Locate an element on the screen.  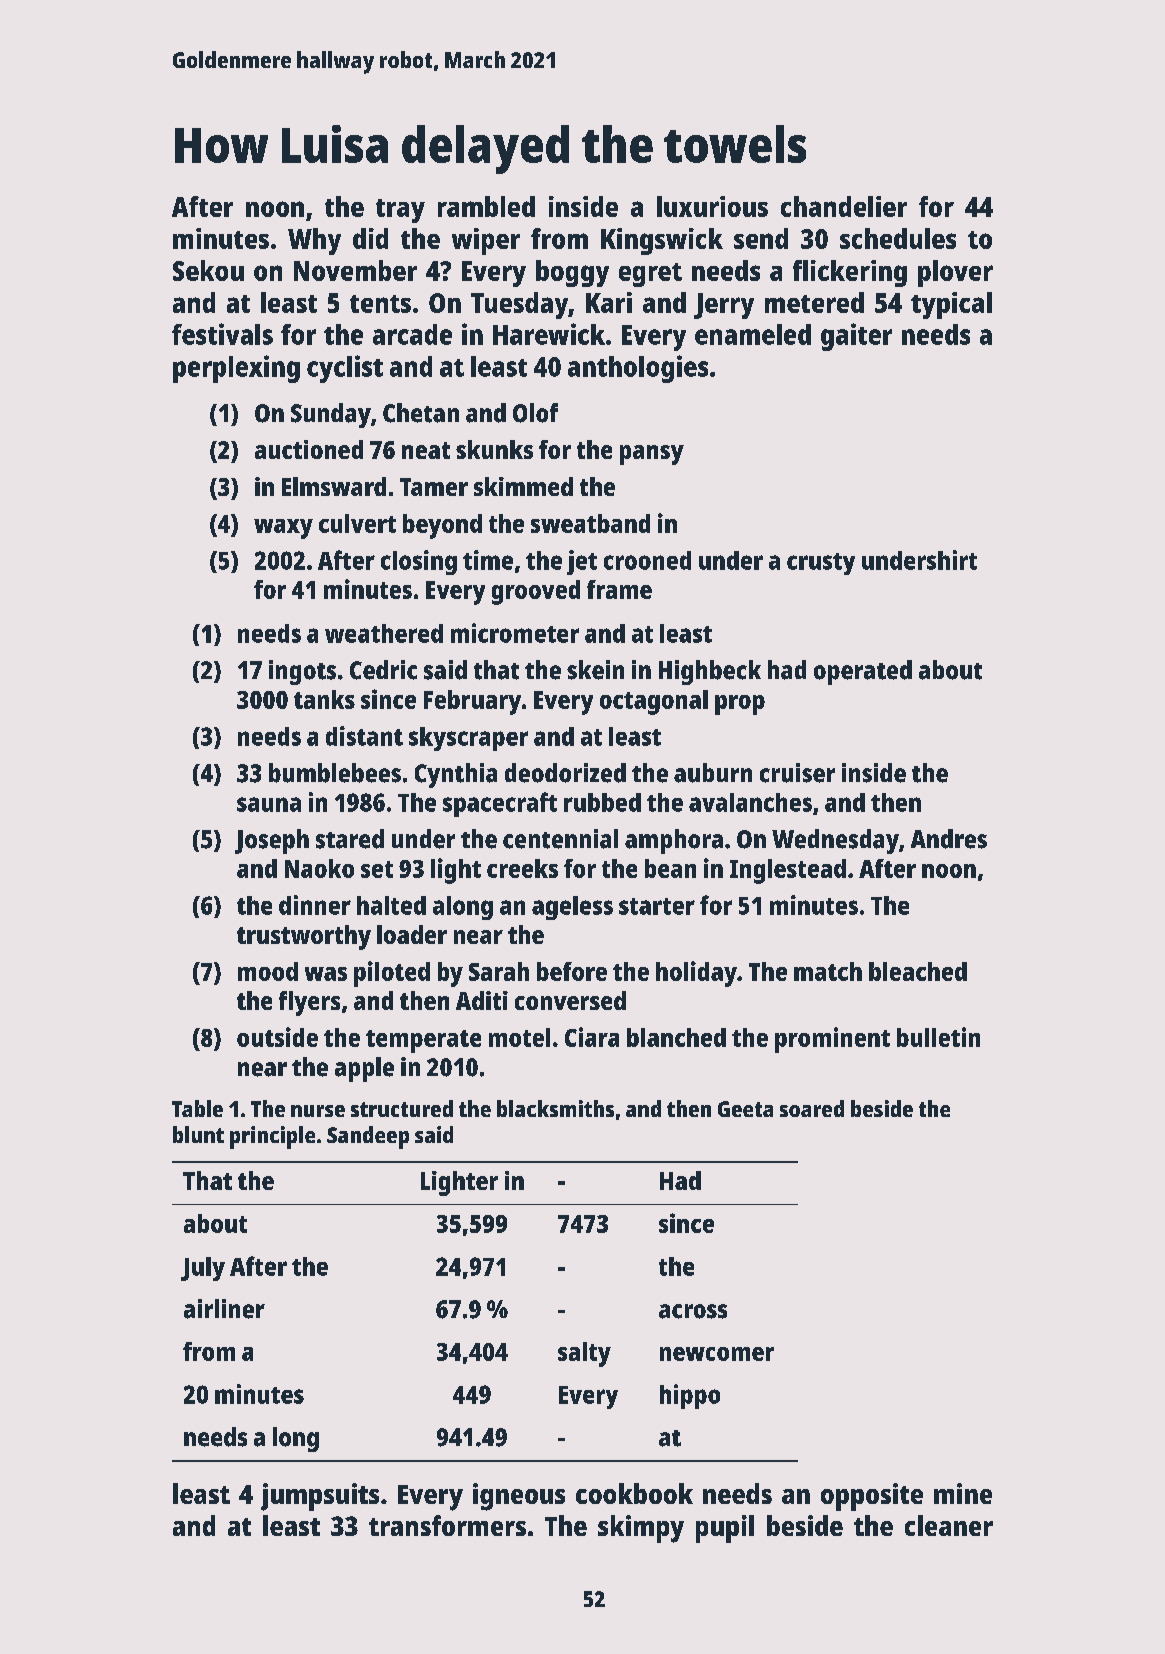
airliner is located at coordinates (224, 1309).
